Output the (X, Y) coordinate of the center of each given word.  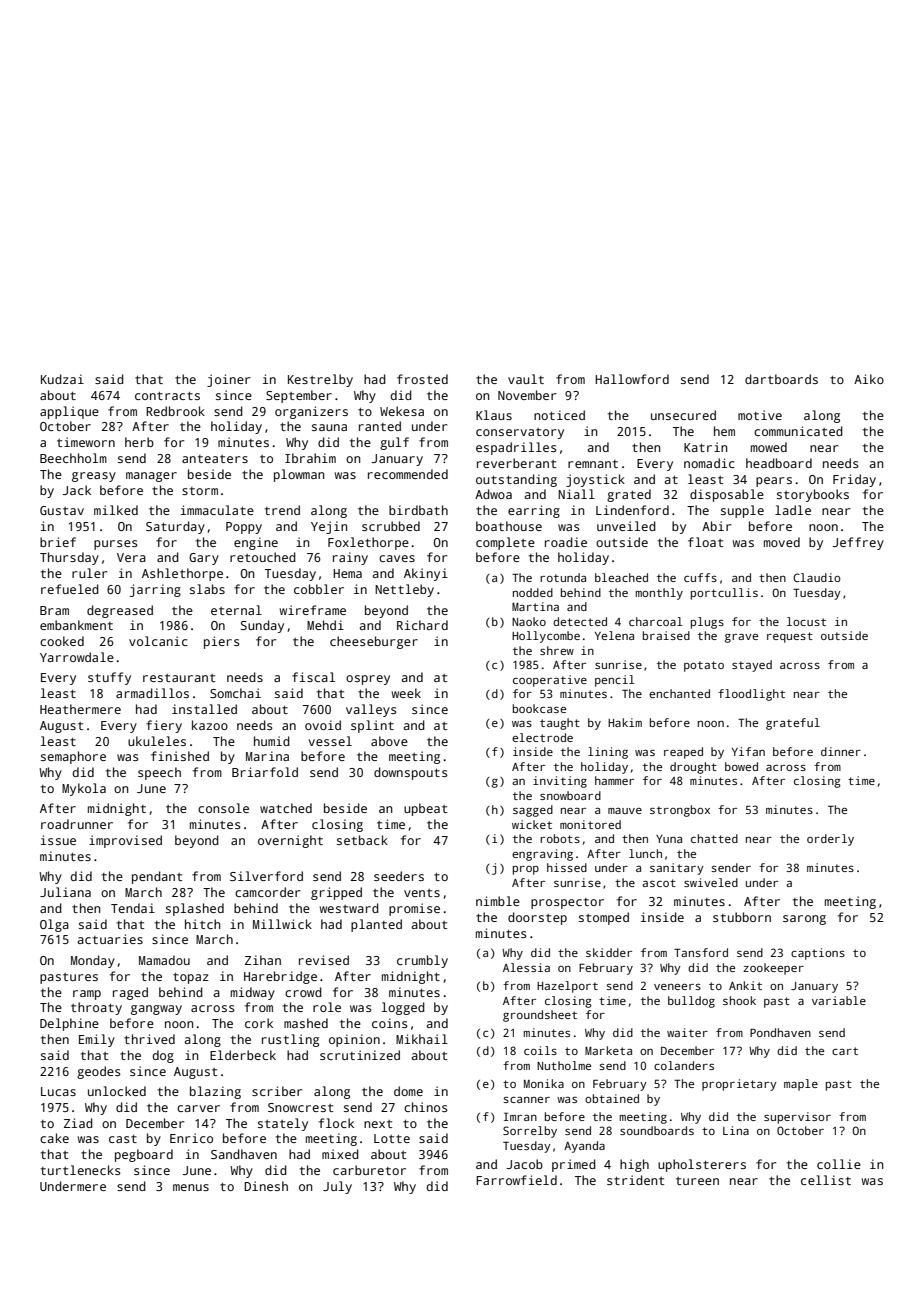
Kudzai (62, 379)
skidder (609, 952)
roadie (566, 542)
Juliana (65, 892)
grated (629, 495)
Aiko (869, 379)
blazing (215, 1092)
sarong (804, 920)
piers (222, 642)
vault (526, 379)
